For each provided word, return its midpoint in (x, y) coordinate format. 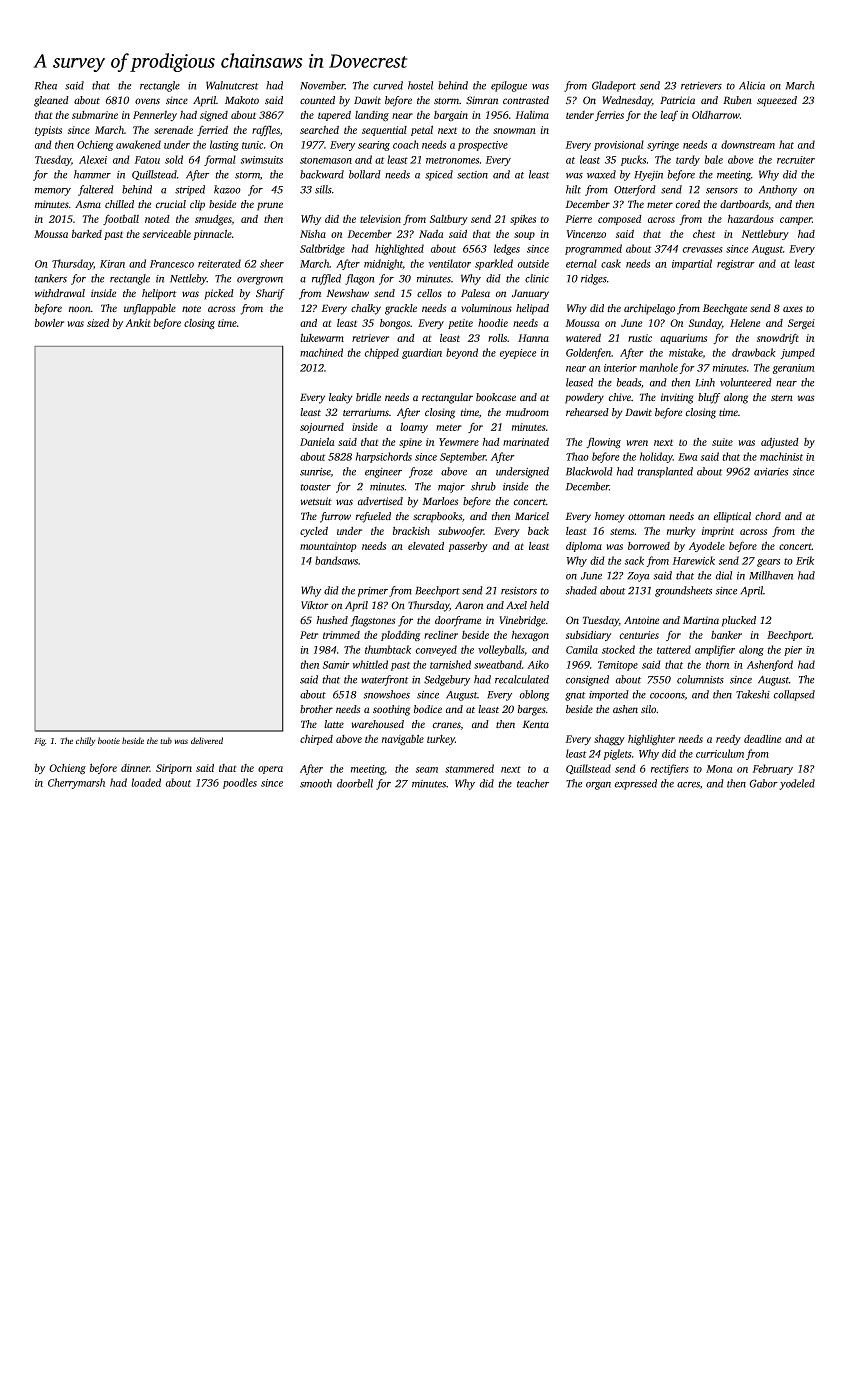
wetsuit (316, 501)
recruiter (796, 160)
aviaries (771, 472)
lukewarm (322, 337)
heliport (159, 294)
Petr (309, 635)
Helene (745, 323)
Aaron (469, 605)
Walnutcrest (232, 85)
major (451, 488)
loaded (146, 782)
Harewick (693, 560)
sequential (384, 131)
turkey (441, 740)
